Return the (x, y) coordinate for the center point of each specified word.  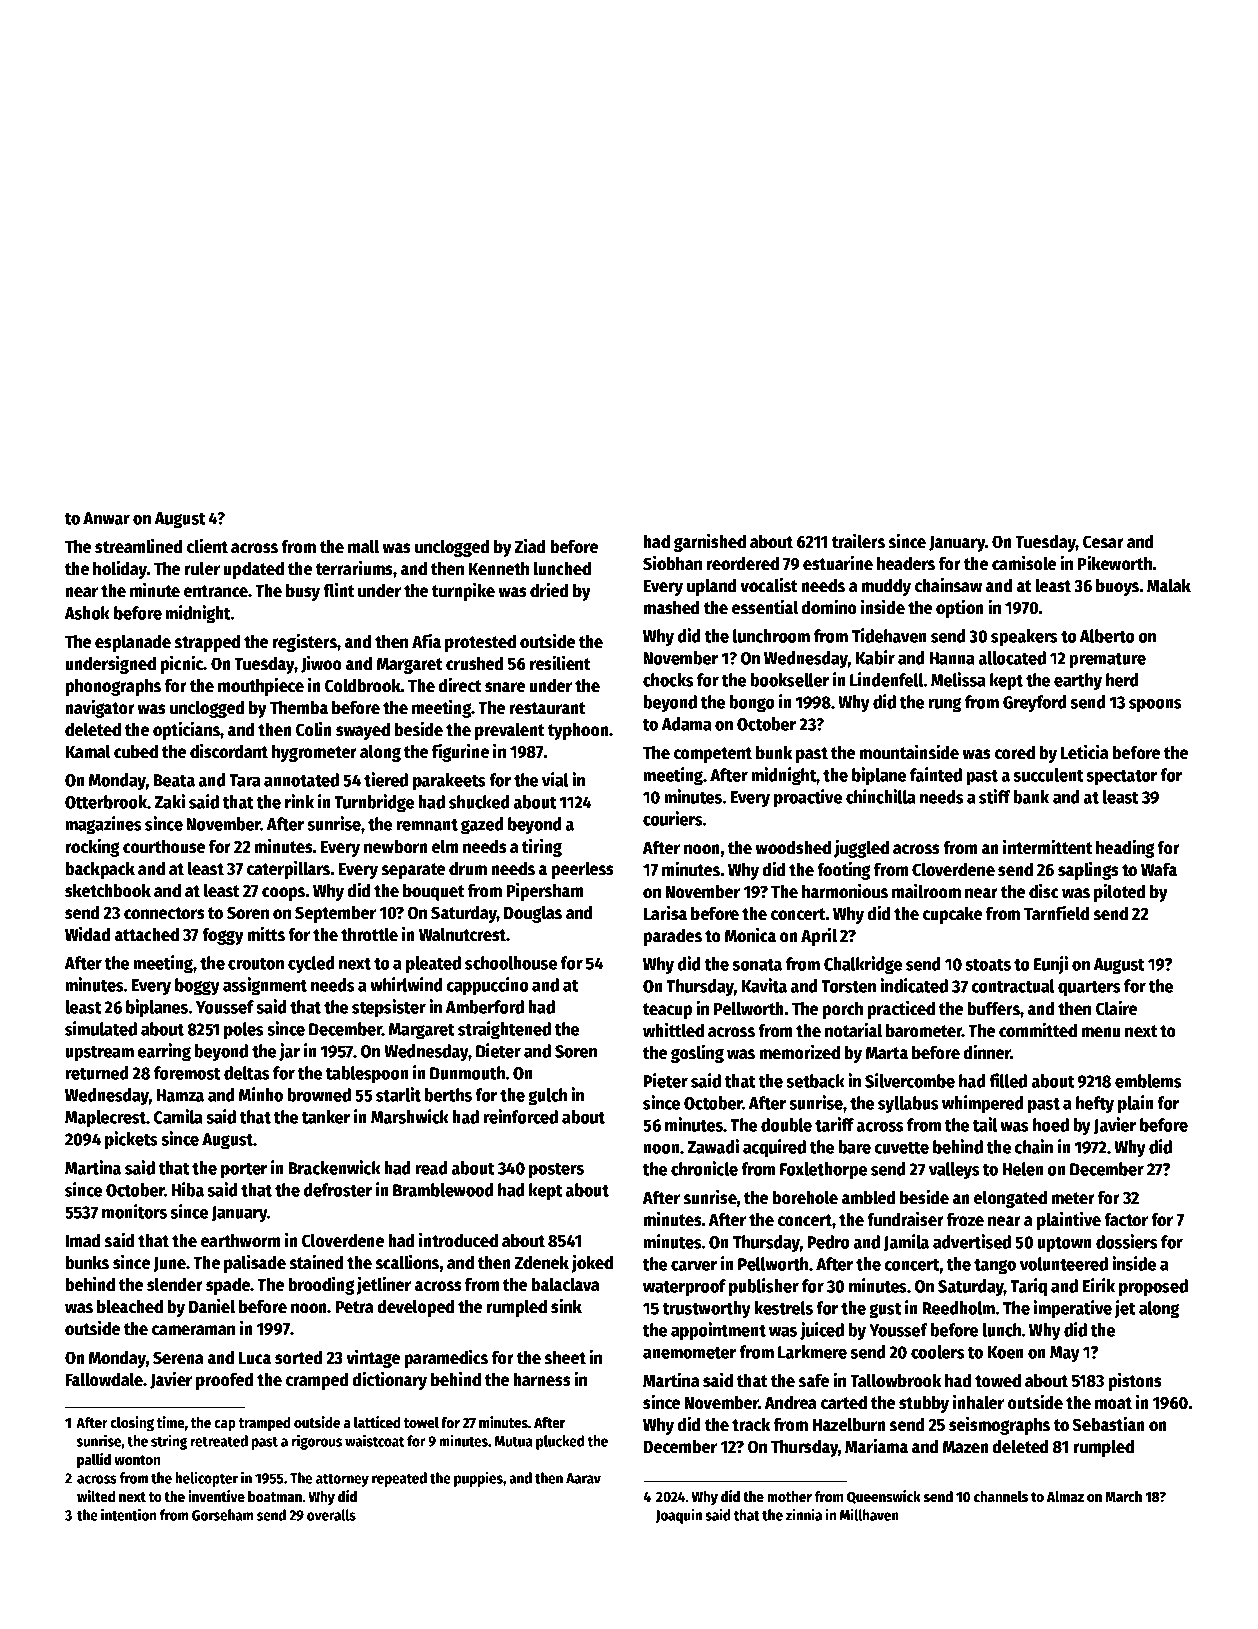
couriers (673, 818)
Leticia (1085, 752)
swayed (363, 731)
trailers (858, 541)
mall (363, 547)
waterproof (684, 1288)
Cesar (1103, 542)
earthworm (240, 1241)
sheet (565, 1358)
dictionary (390, 1381)
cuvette (902, 1148)
